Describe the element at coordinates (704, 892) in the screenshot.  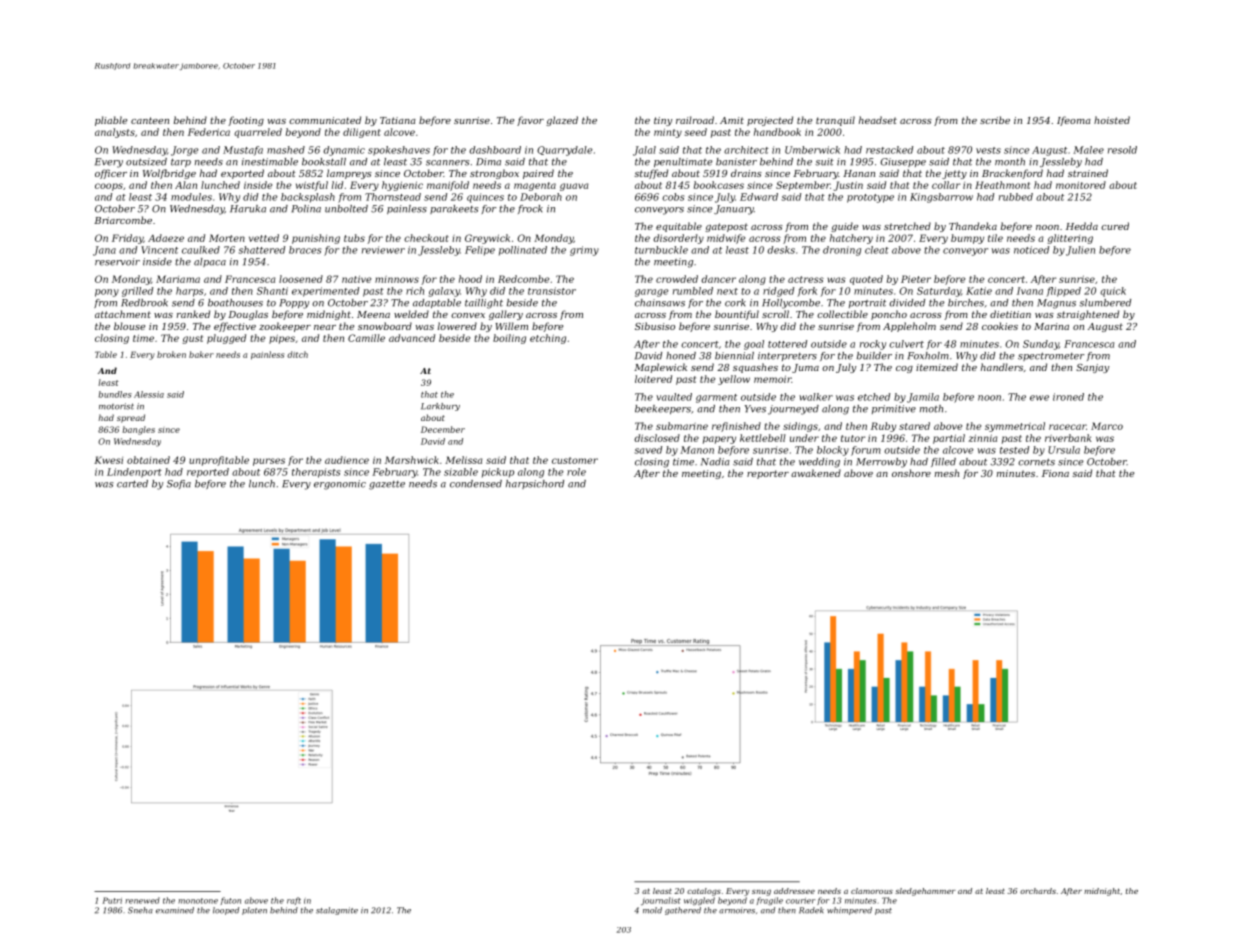
I see `catalogs` at that location.
